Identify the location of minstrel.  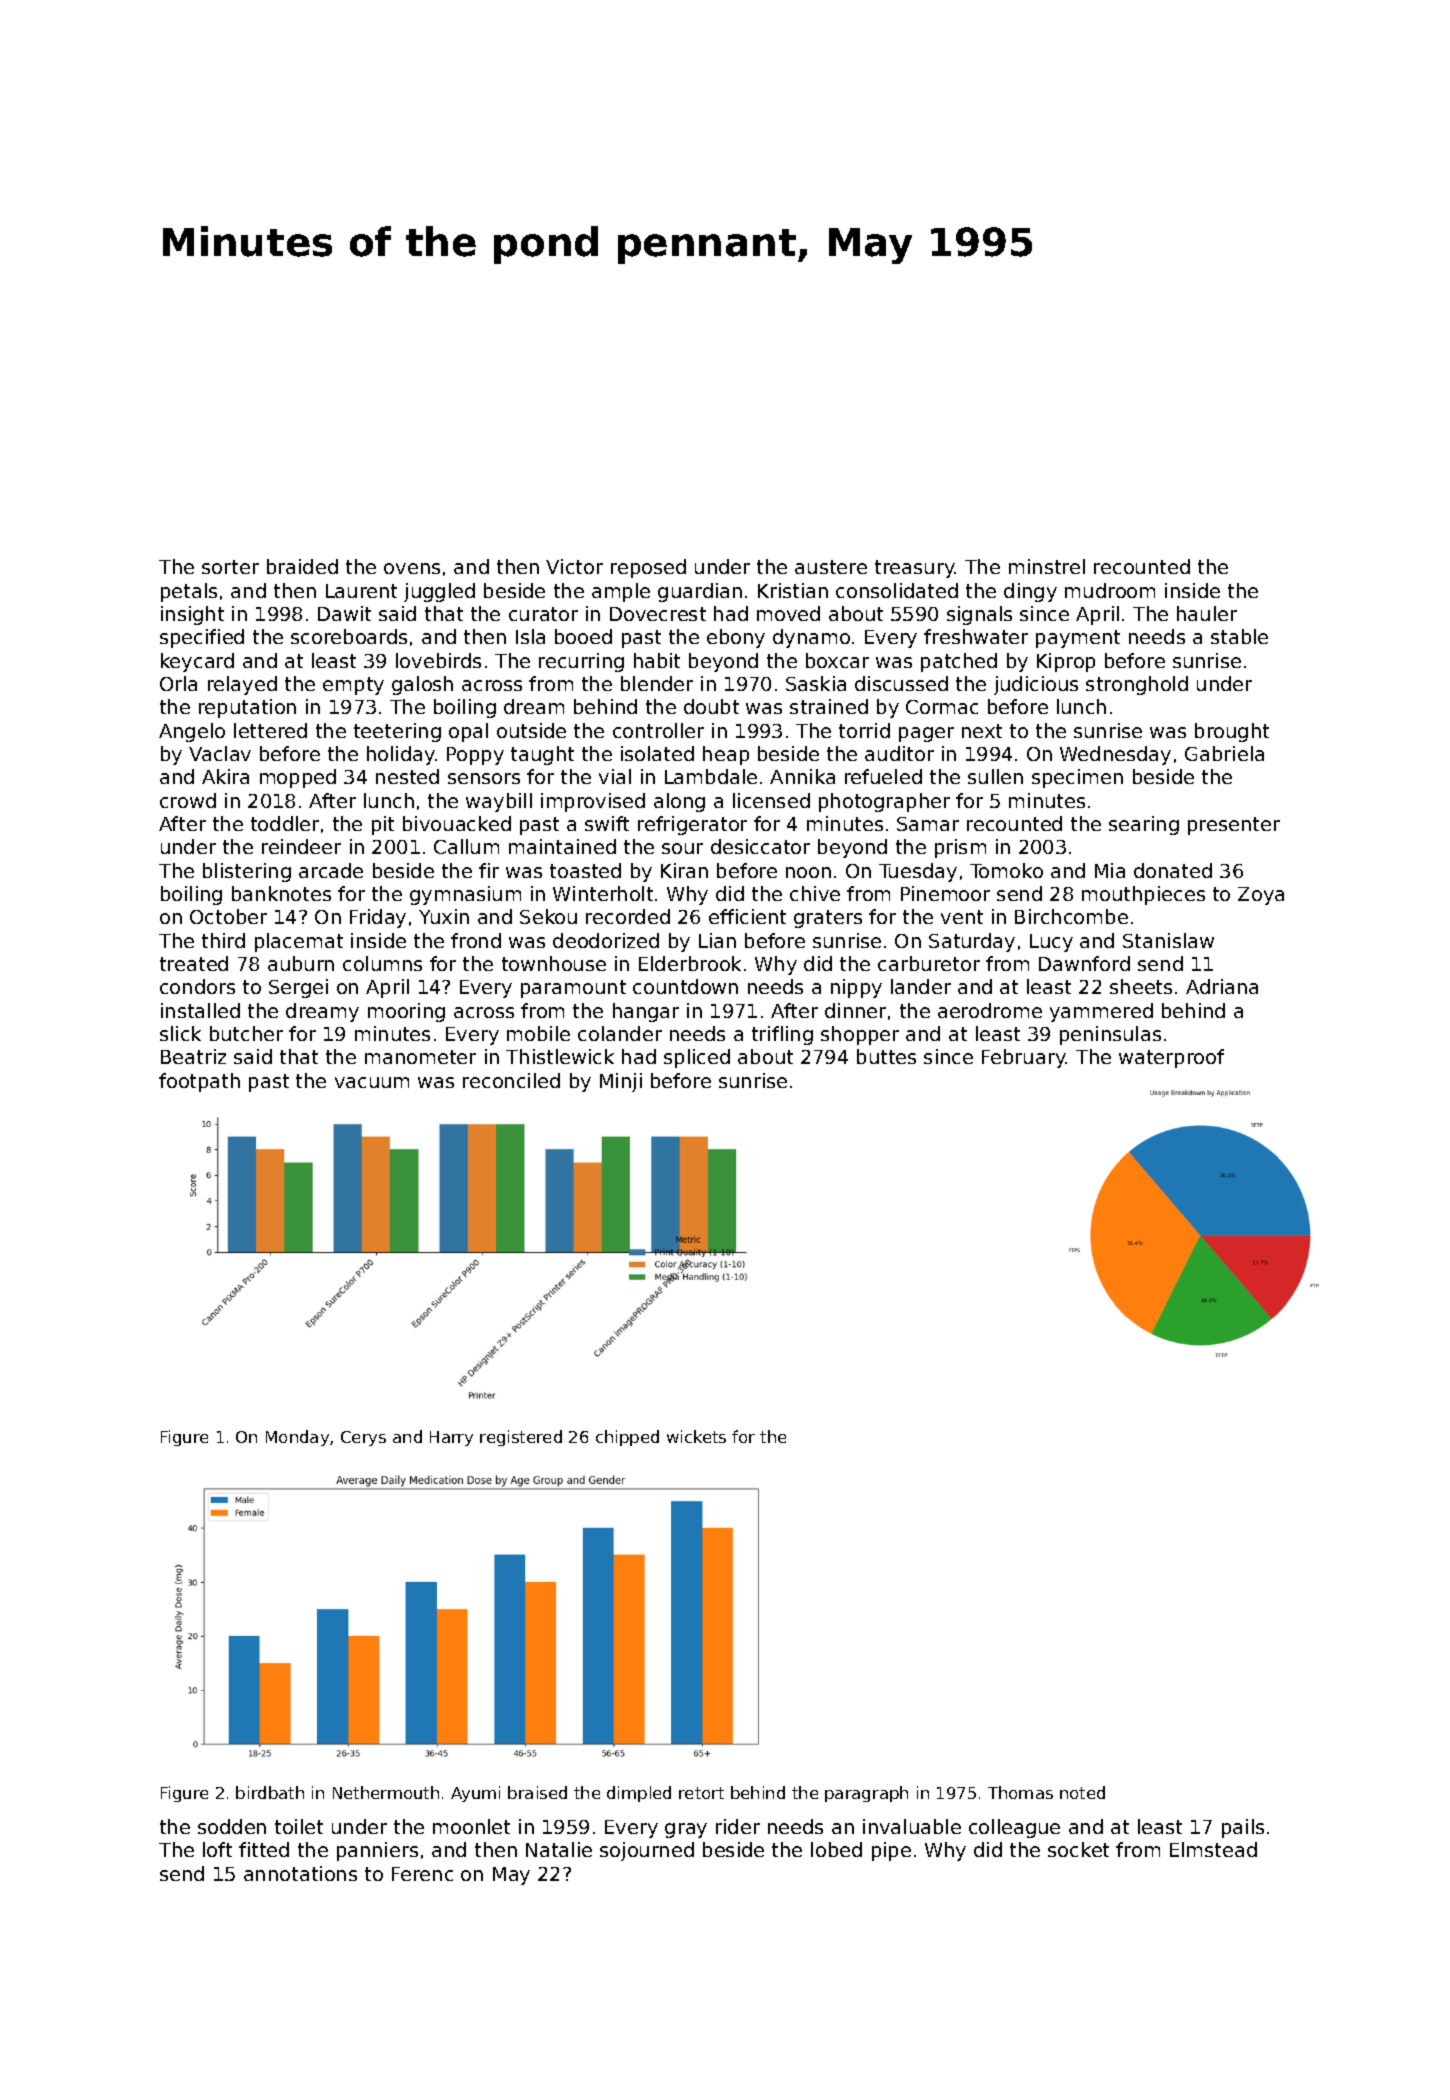
(1047, 566).
